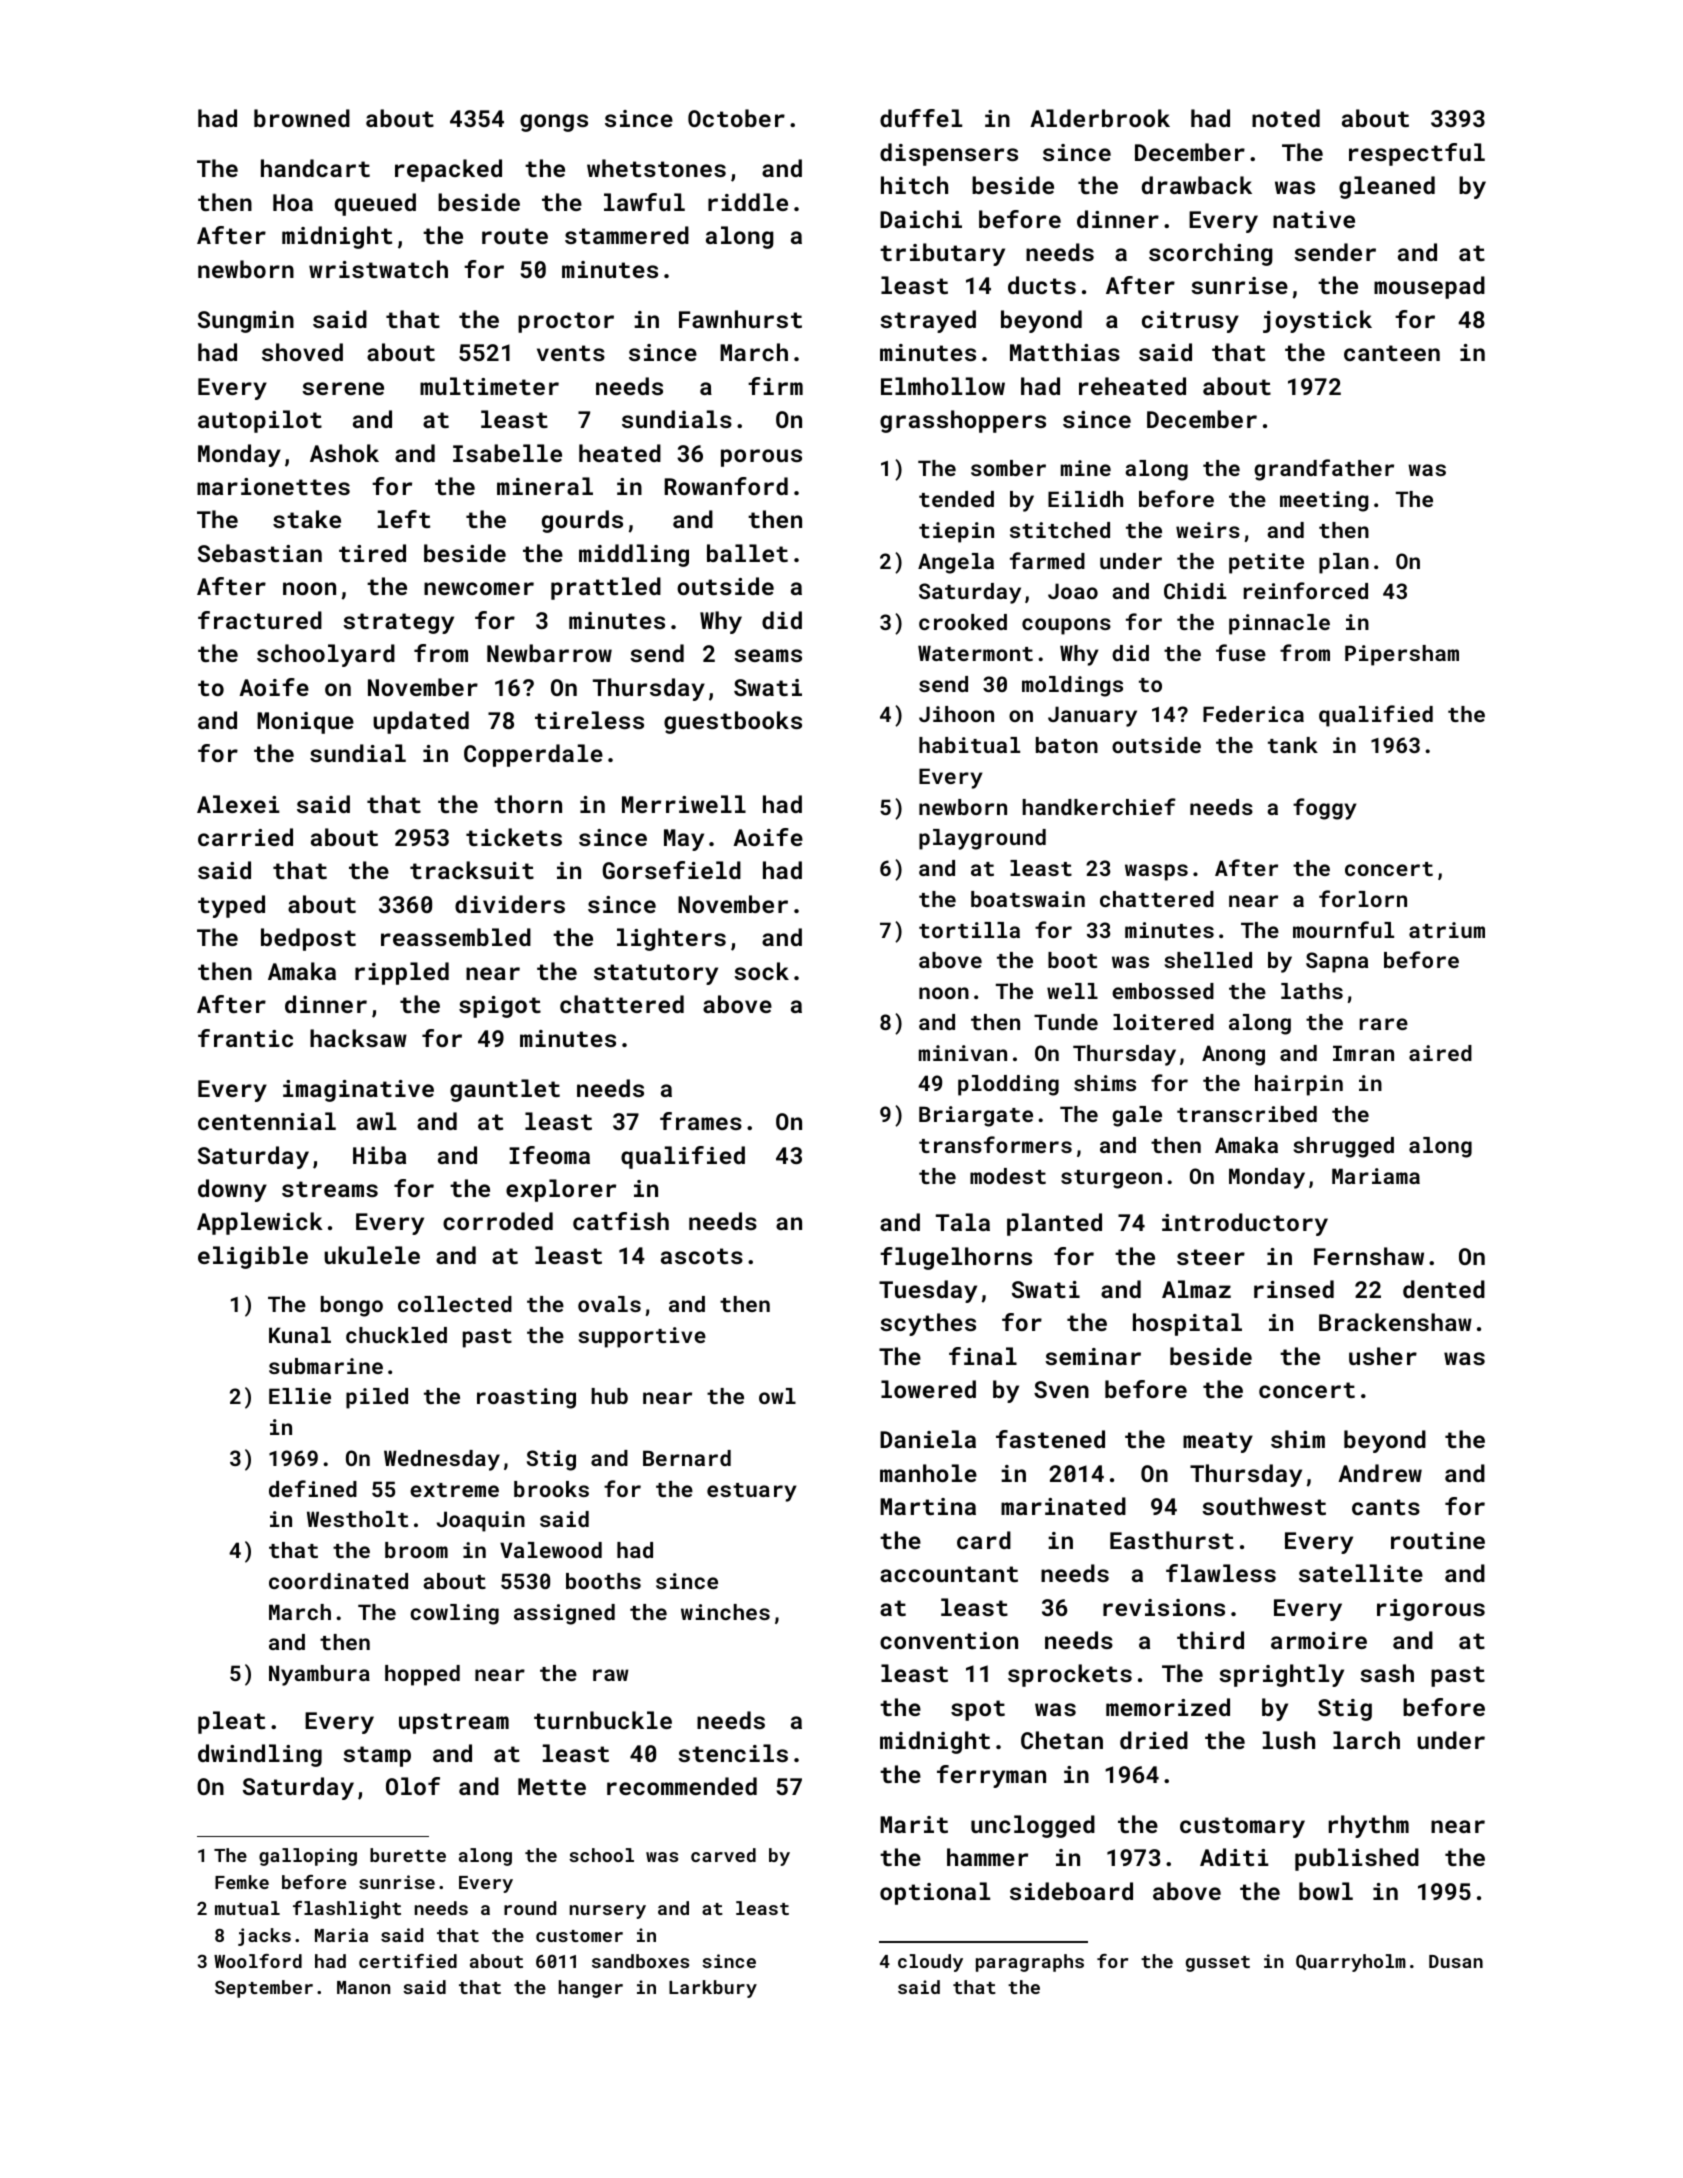 This document has height=2178, width=1683. What do you see at coordinates (1218, 1964) in the document?
I see `gusset` at bounding box center [1218, 1964].
